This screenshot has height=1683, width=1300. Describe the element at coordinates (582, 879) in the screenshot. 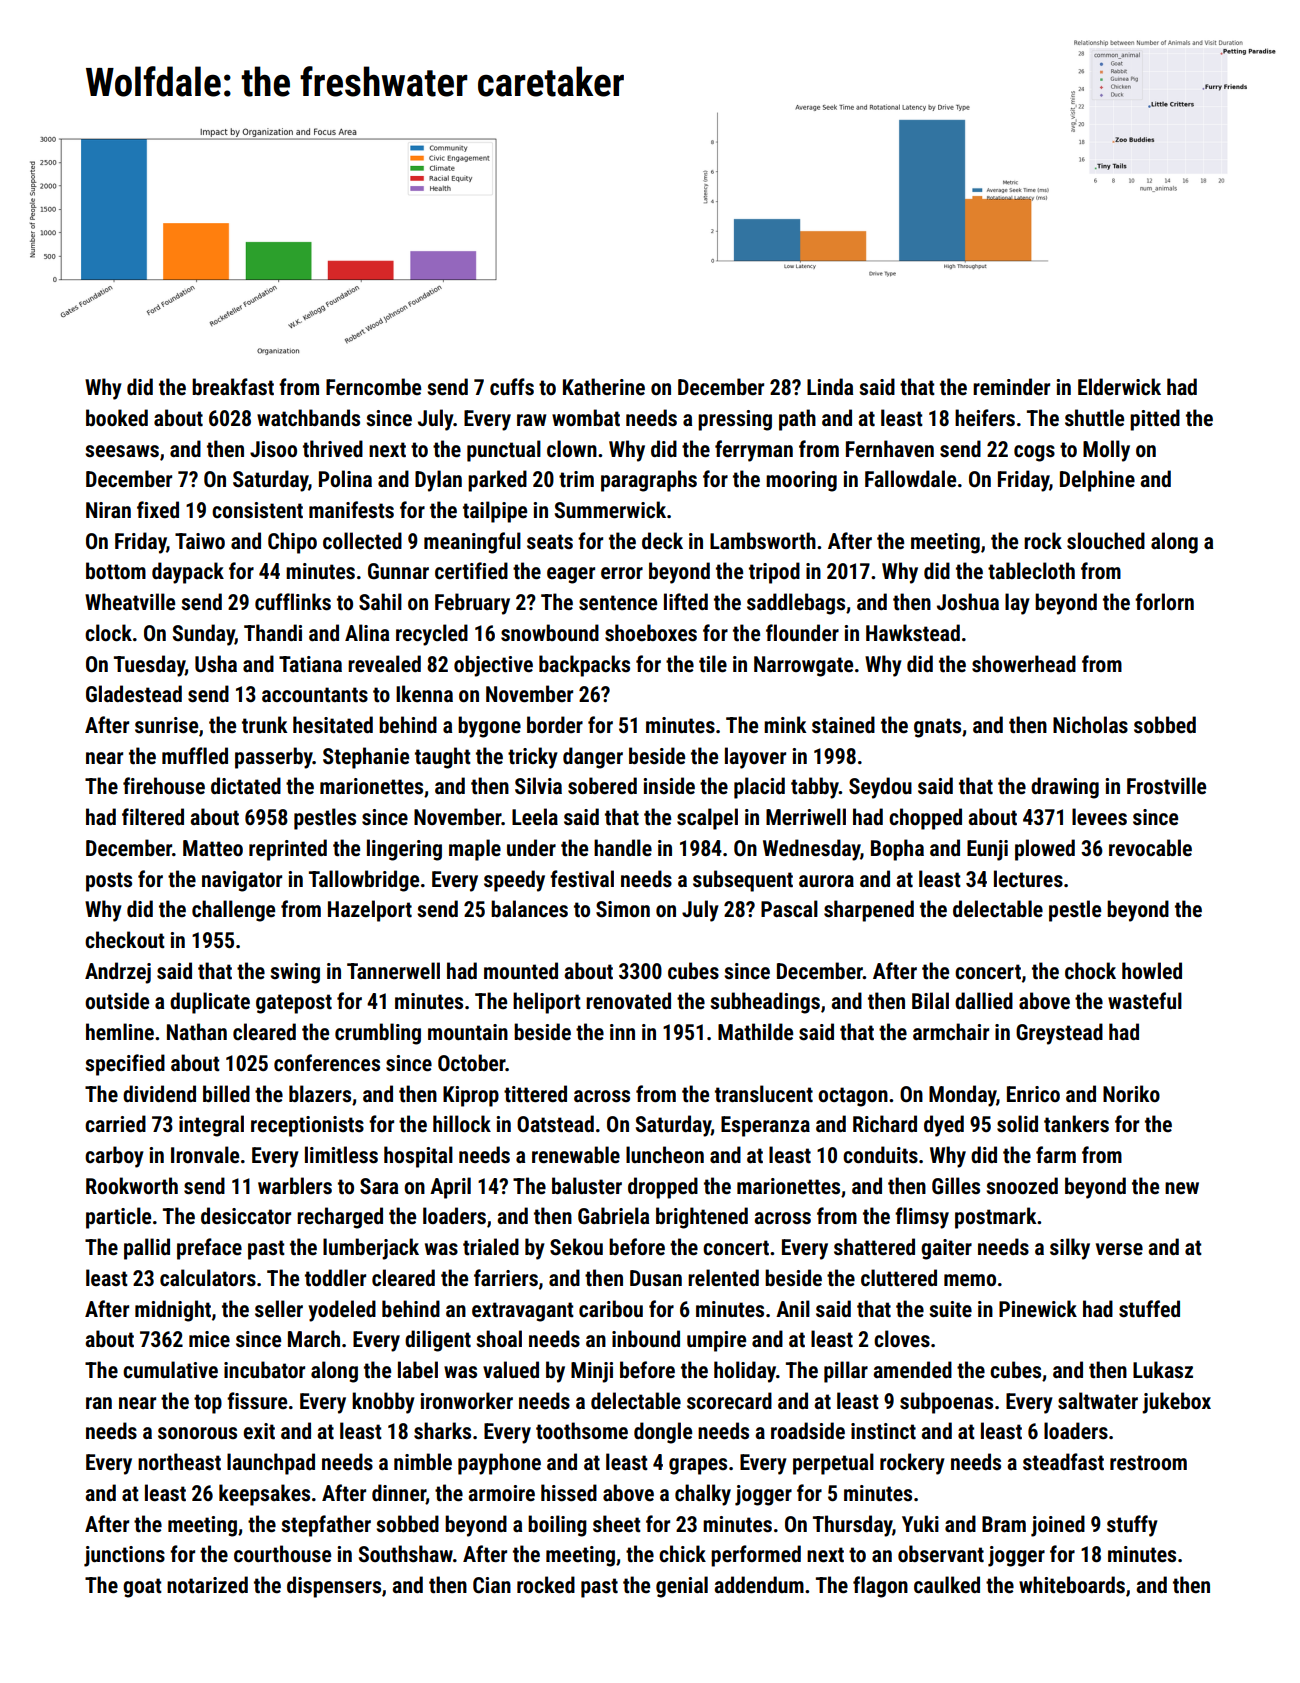

I see `festival` at that location.
